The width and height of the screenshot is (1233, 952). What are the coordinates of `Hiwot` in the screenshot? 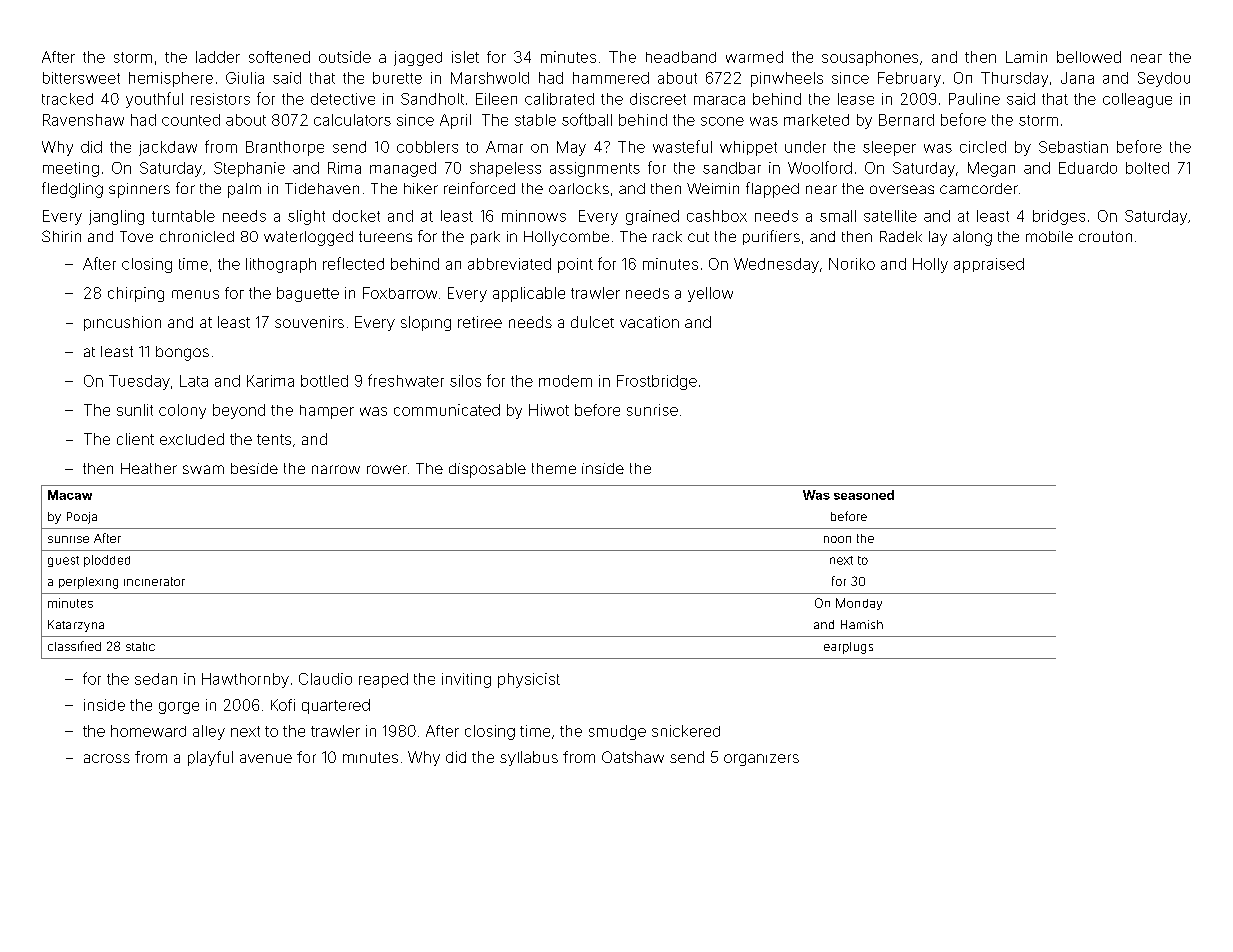 It's located at (549, 410).
